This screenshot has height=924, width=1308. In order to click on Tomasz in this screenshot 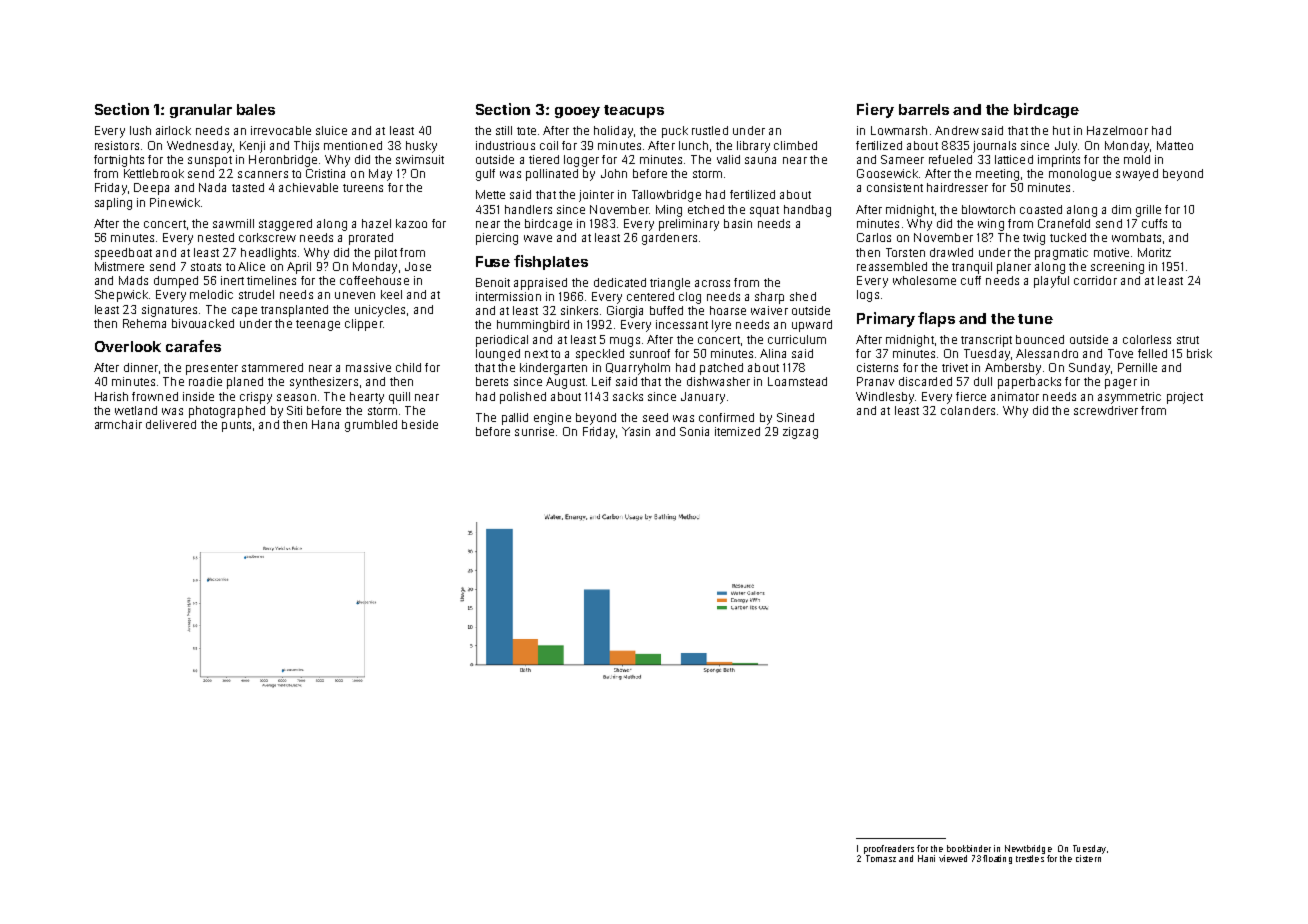, I will do `click(881, 858)`.
